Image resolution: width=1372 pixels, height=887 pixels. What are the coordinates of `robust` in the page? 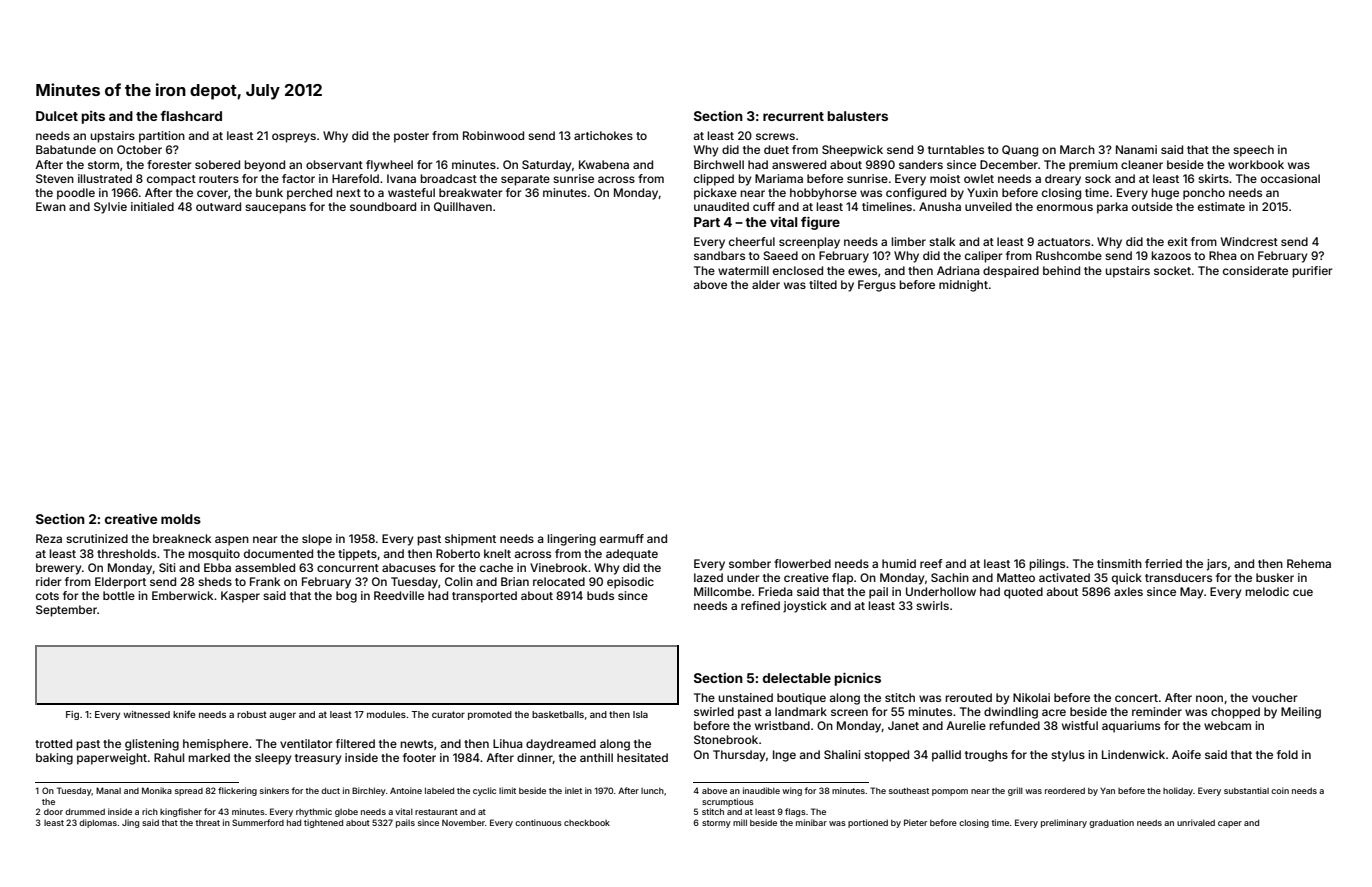 It's located at (252, 714).
